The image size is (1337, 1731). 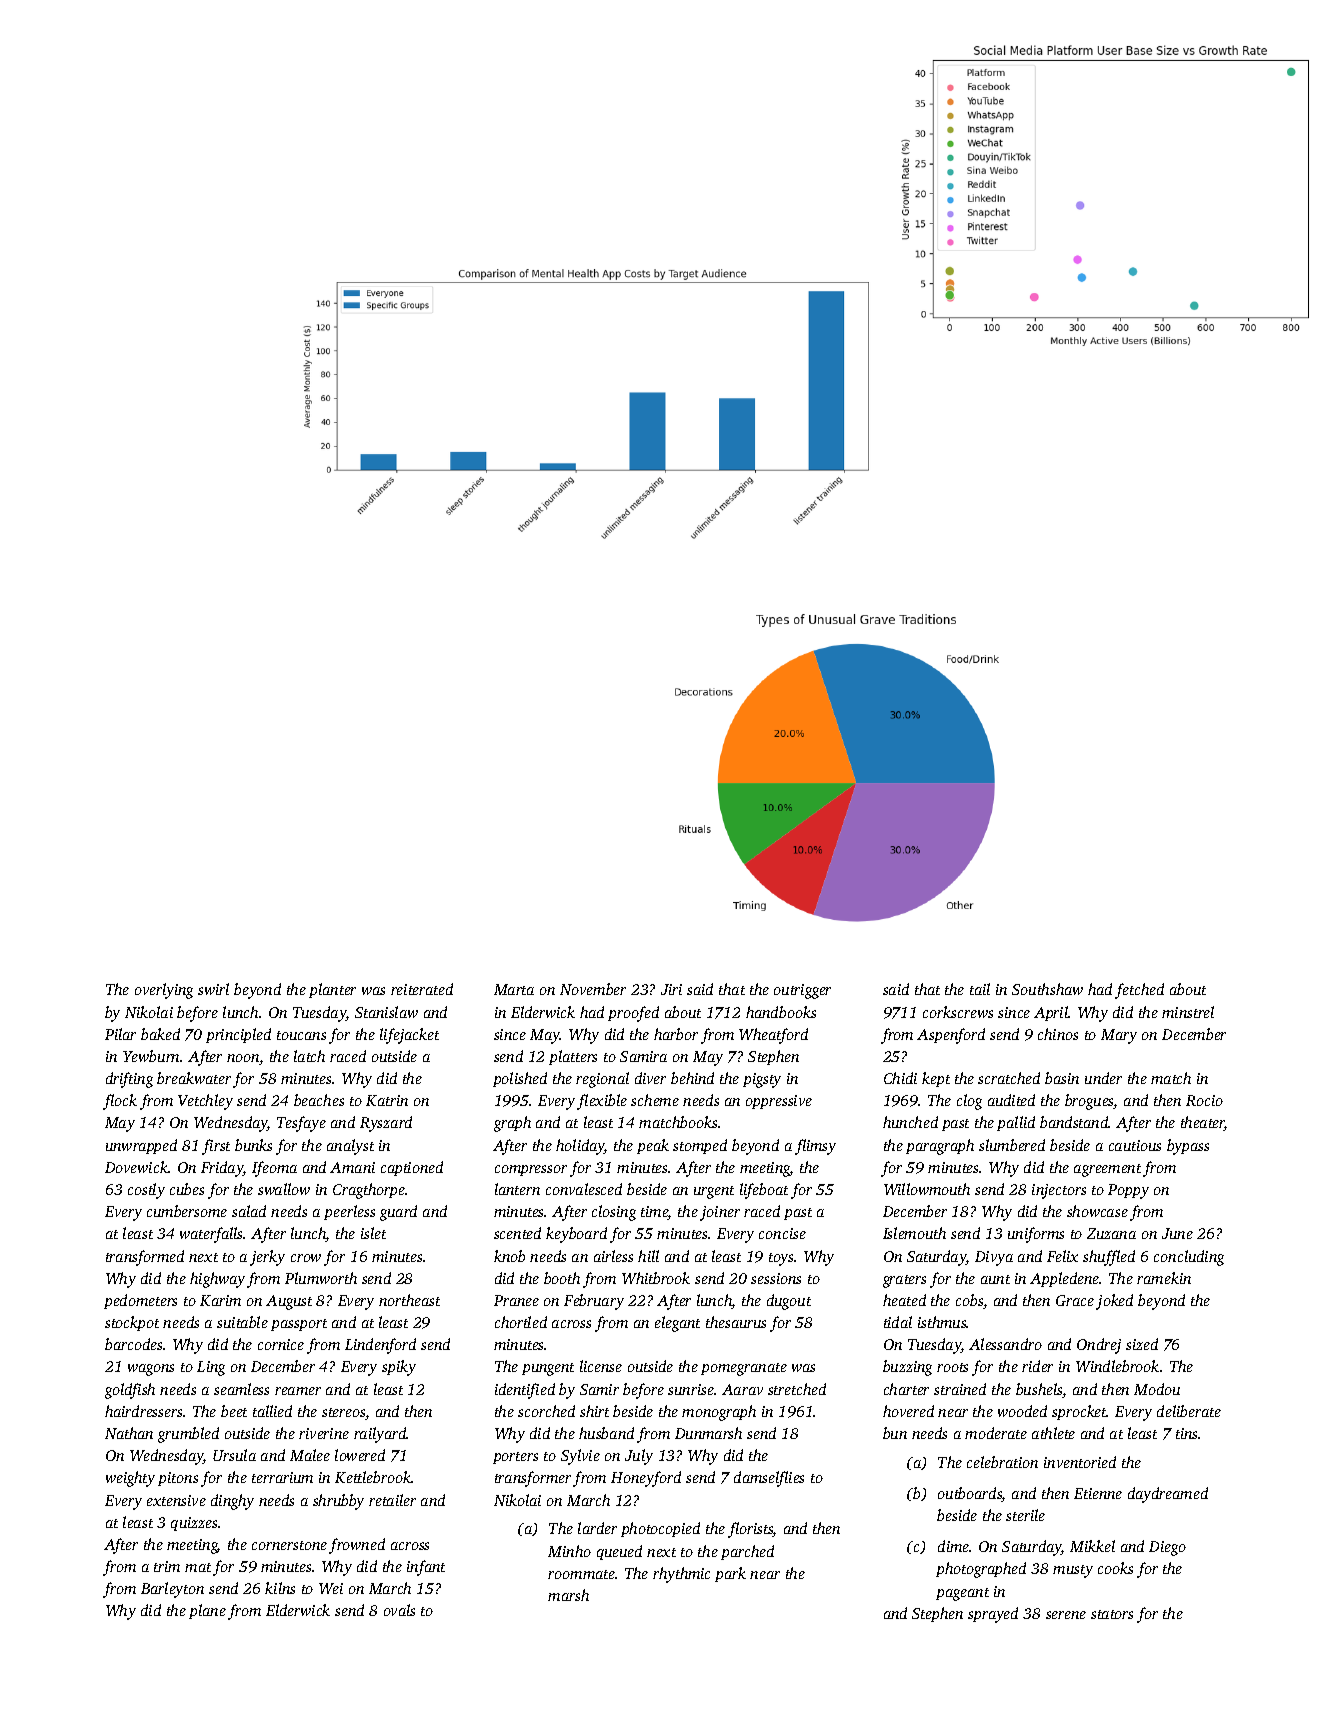 I want to click on jerky, so click(x=267, y=1258).
